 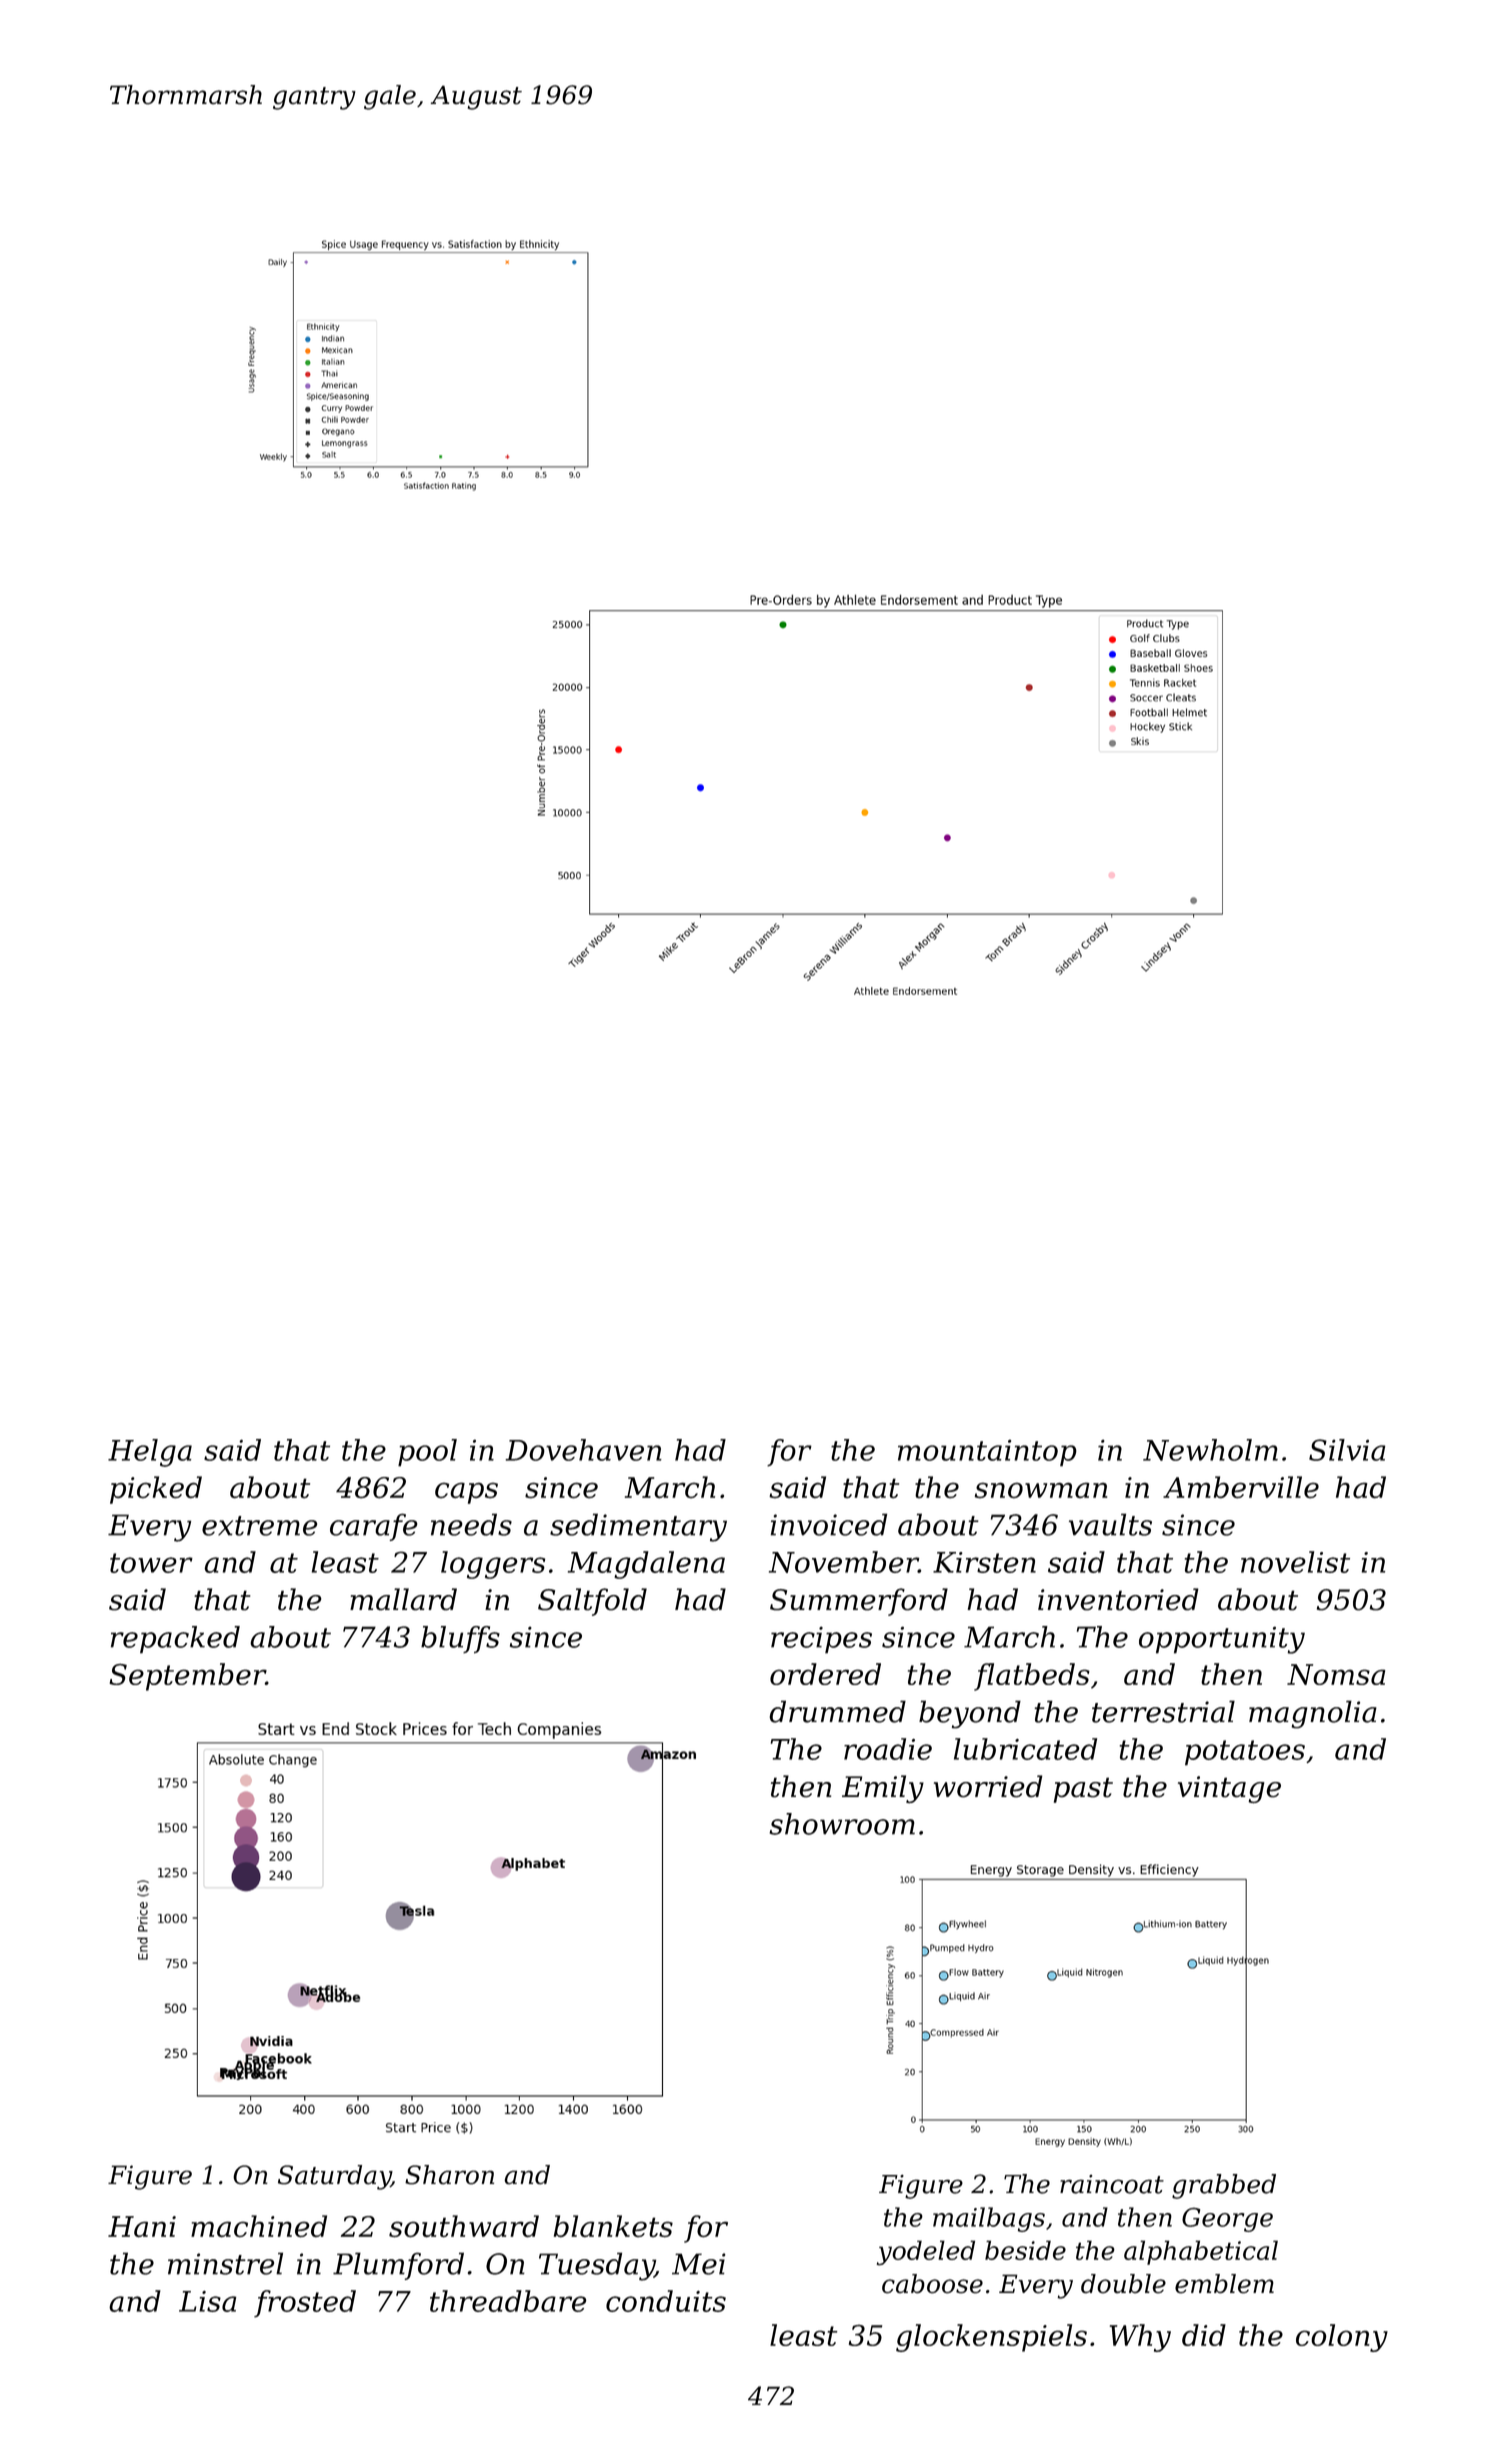 I want to click on frosted, so click(x=305, y=2304).
